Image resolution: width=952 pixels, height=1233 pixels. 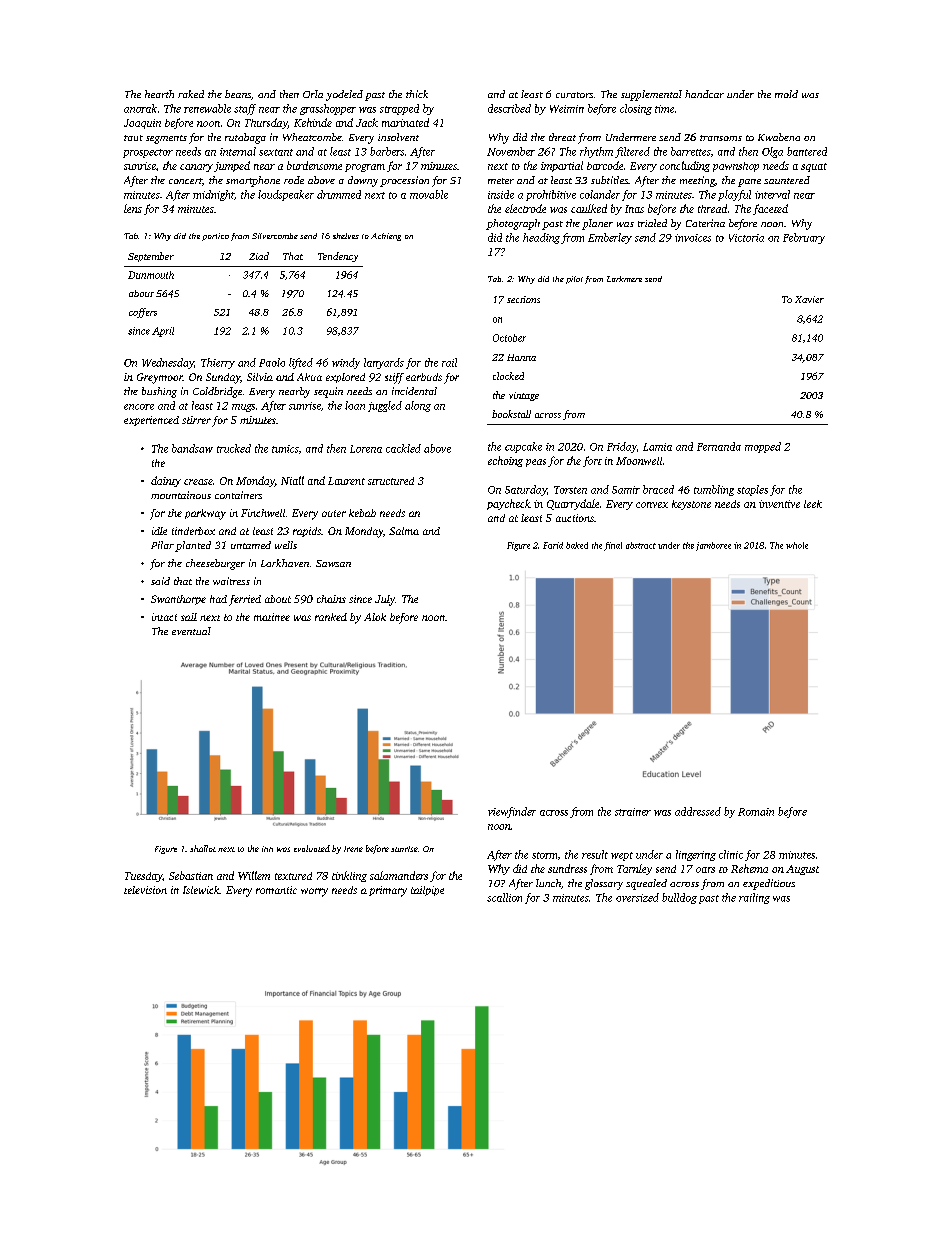 What do you see at coordinates (509, 108) in the screenshot?
I see `described` at bounding box center [509, 108].
